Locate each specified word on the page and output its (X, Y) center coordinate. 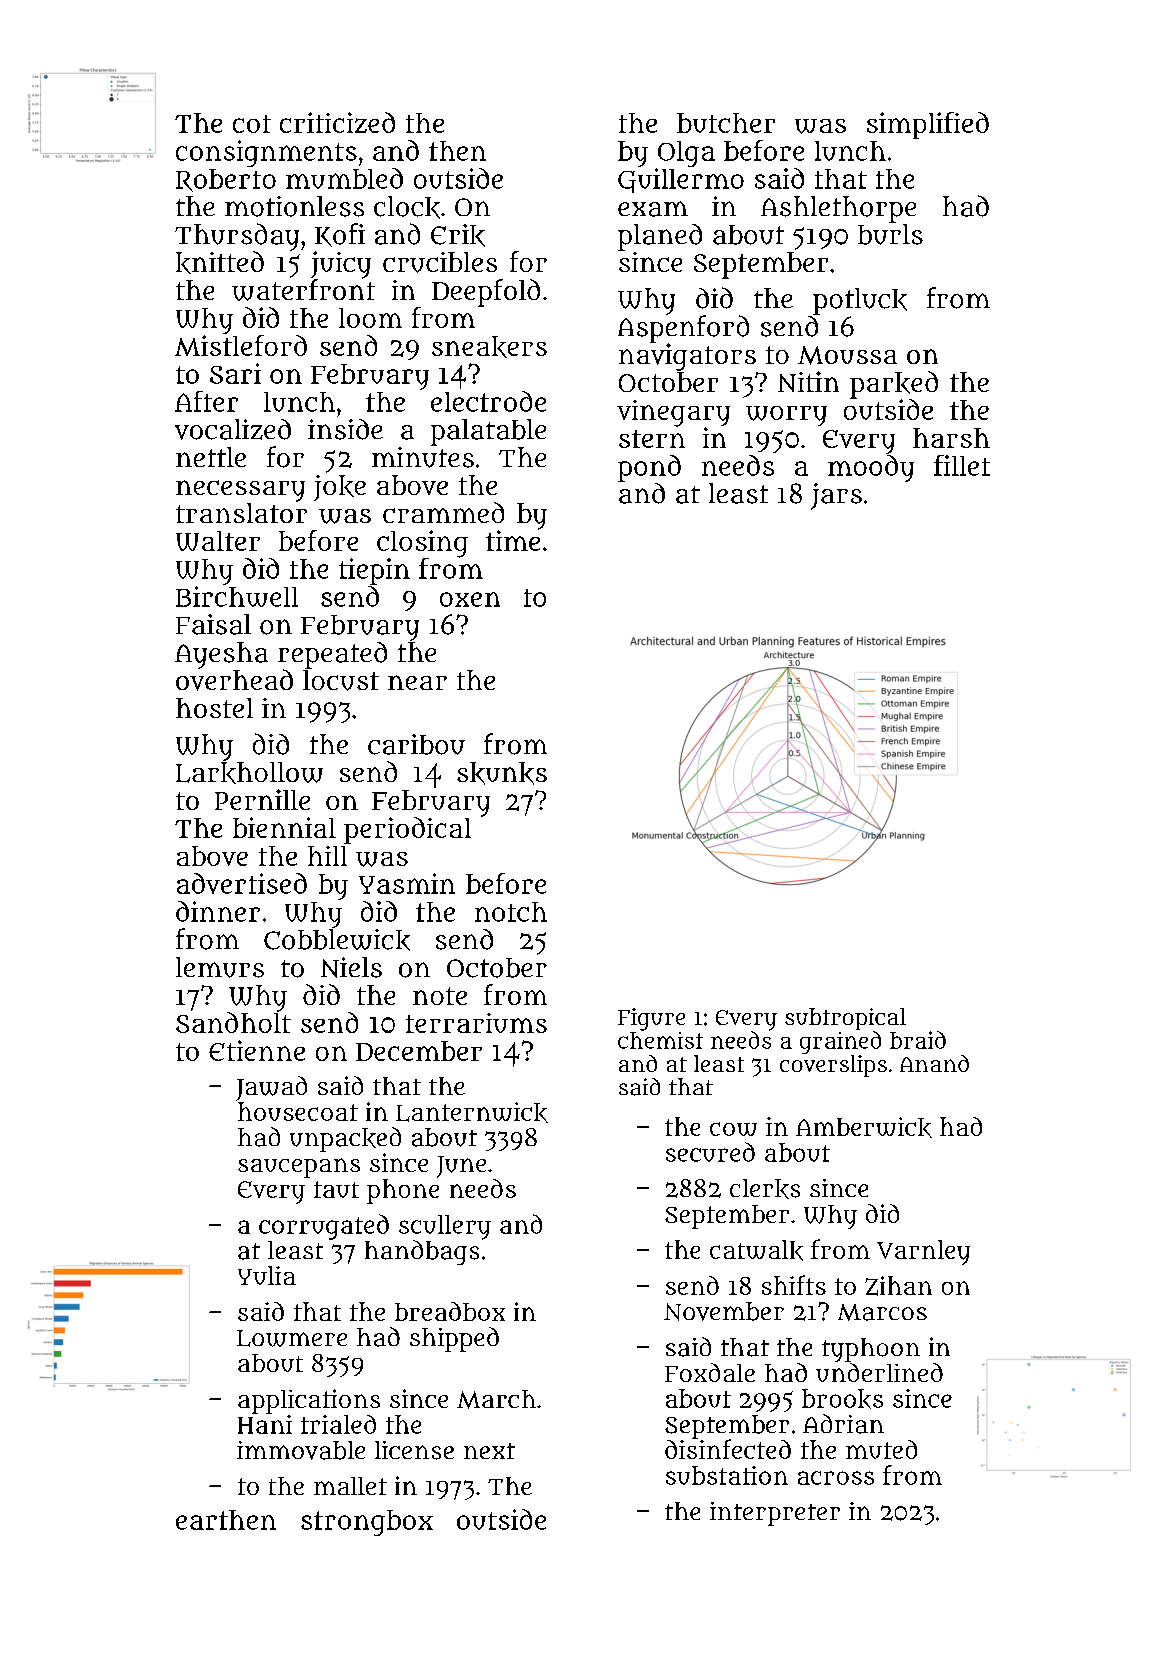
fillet (962, 465)
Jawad (271, 1088)
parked (894, 385)
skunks (502, 773)
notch (511, 912)
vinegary (673, 413)
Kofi (340, 235)
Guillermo (681, 180)
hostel (214, 708)
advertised (242, 883)
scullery (445, 1227)
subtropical (845, 1019)
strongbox (367, 1523)
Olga (686, 154)
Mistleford (241, 345)
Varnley (923, 1252)
